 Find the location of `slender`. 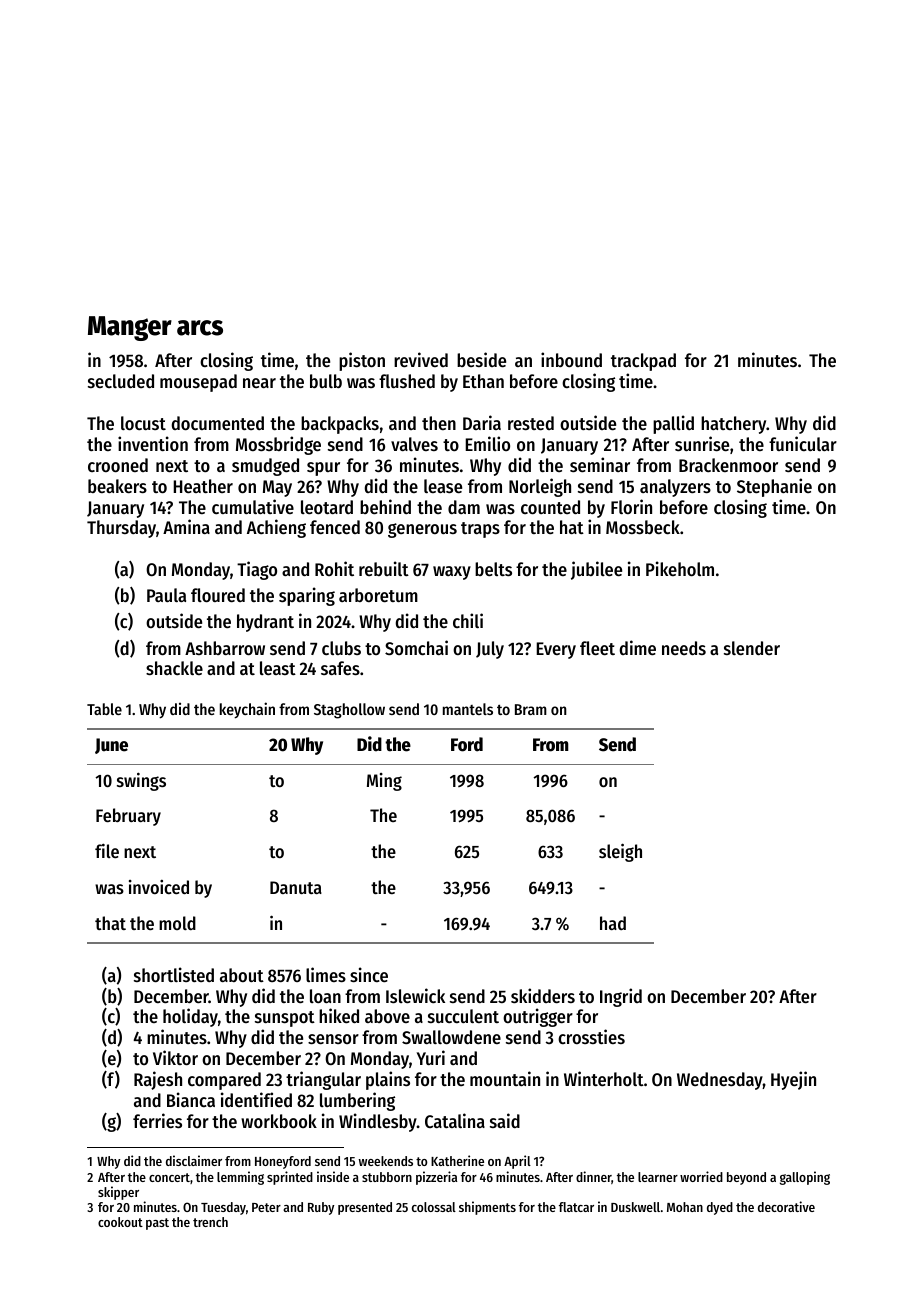

slender is located at coordinates (752, 648).
